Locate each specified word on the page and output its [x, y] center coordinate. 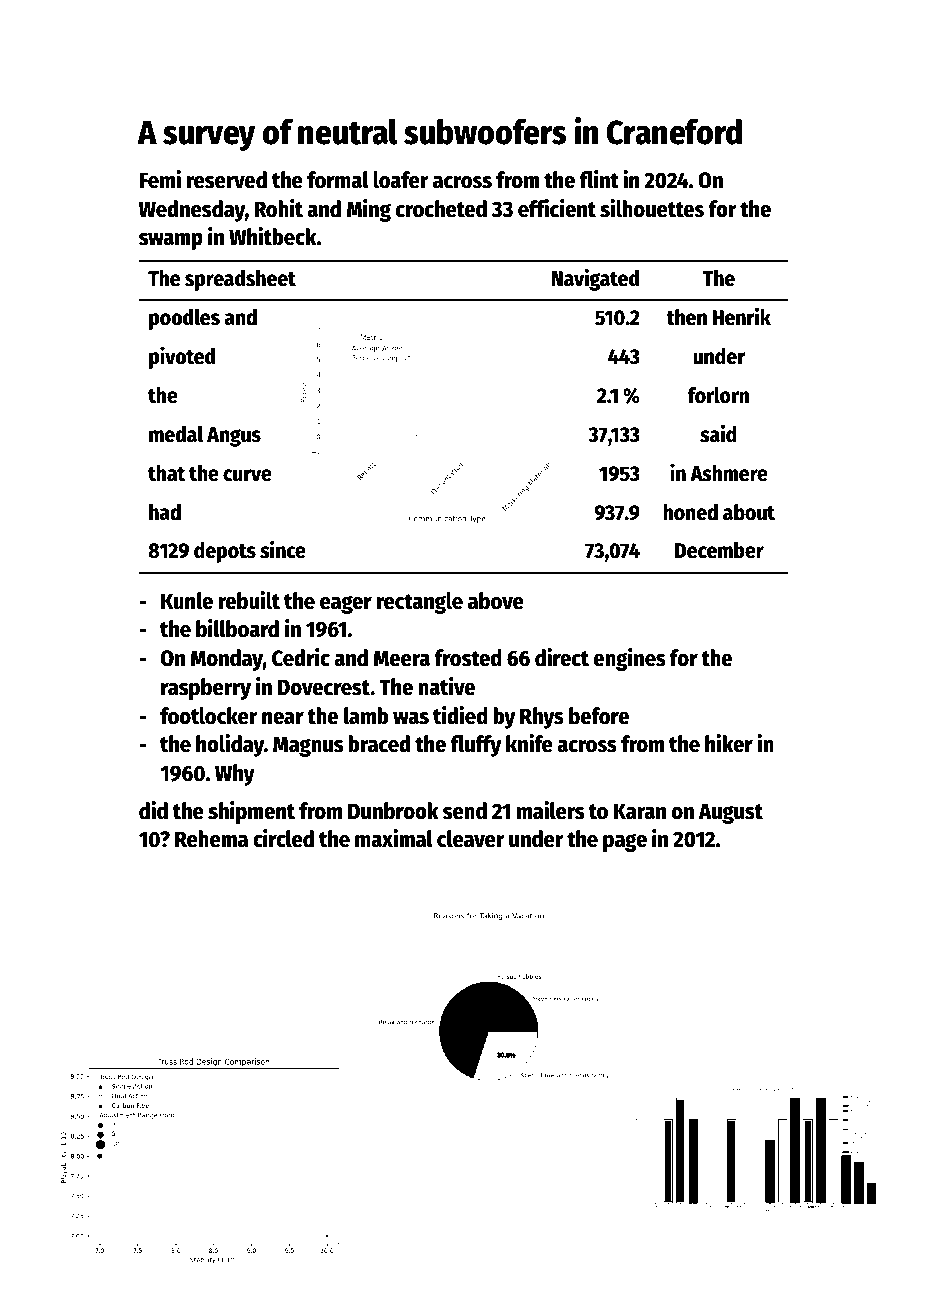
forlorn [718, 395]
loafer [400, 180]
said [718, 433]
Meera [401, 658]
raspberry [206, 689]
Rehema [211, 839]
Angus [234, 437]
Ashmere [729, 473]
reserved [227, 180]
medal [176, 434]
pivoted [182, 357]
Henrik [741, 316]
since [283, 549]
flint [599, 179]
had [165, 512]
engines [630, 659]
